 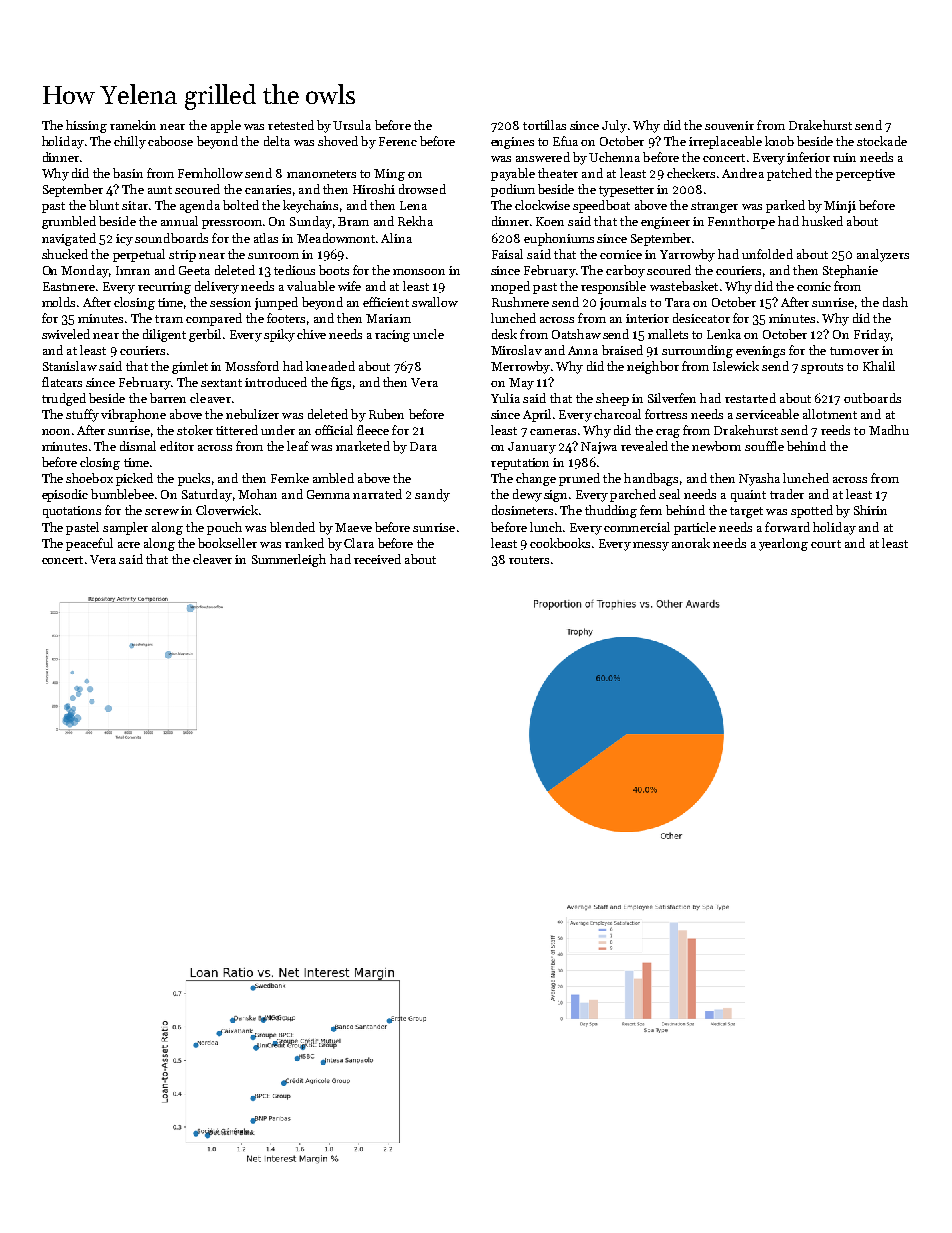 I want to click on sampler, so click(x=125, y=528).
